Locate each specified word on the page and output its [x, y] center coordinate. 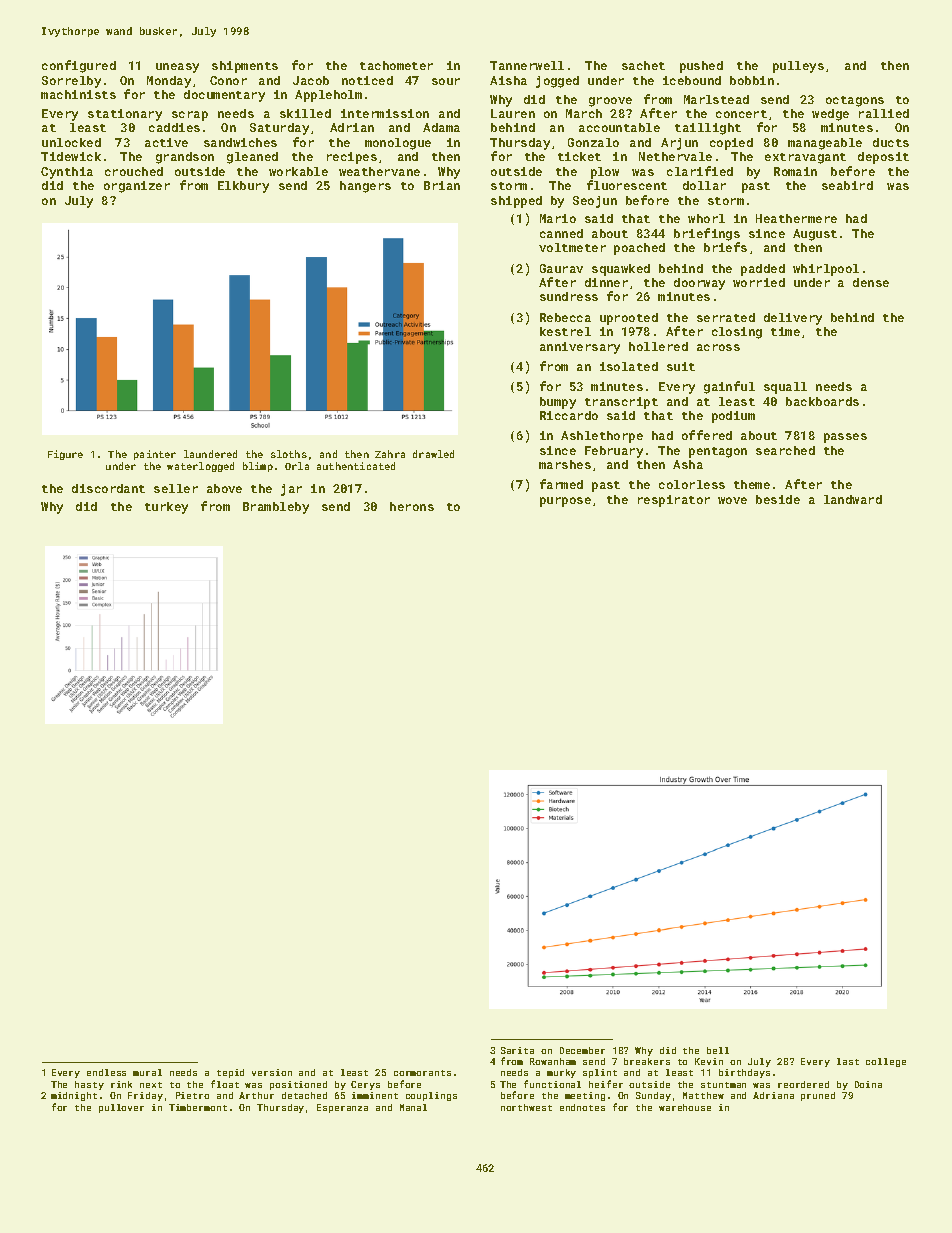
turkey [166, 508]
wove [732, 500]
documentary [224, 96]
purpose [565, 502]
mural [147, 1072]
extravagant [805, 158]
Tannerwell [527, 65]
